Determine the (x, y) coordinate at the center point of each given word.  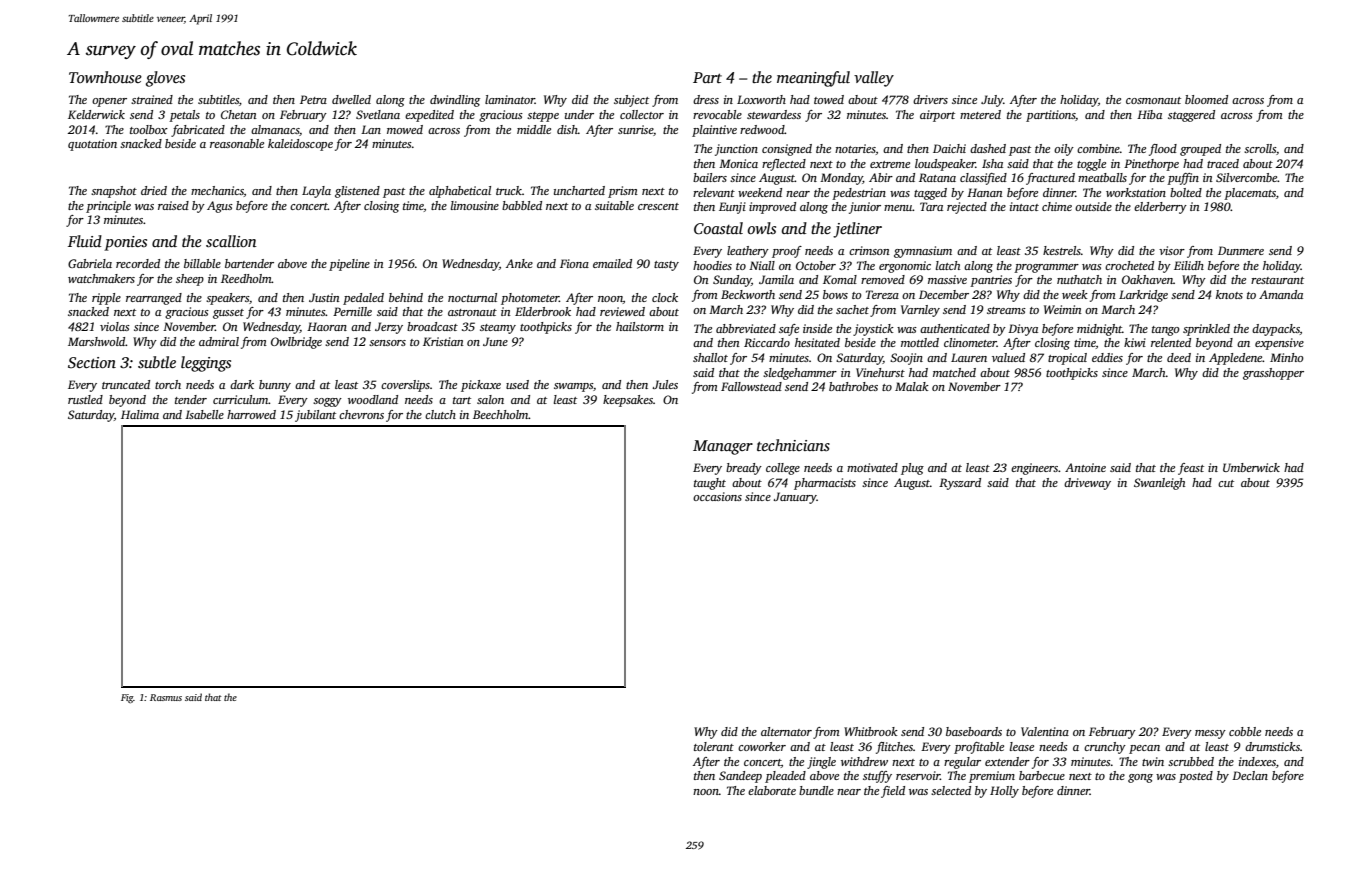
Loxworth (761, 99)
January (795, 498)
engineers (1034, 469)
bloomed (1206, 99)
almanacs (275, 130)
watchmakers (101, 278)
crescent (658, 206)
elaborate (772, 790)
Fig (127, 698)
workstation (1136, 192)
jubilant (315, 416)
